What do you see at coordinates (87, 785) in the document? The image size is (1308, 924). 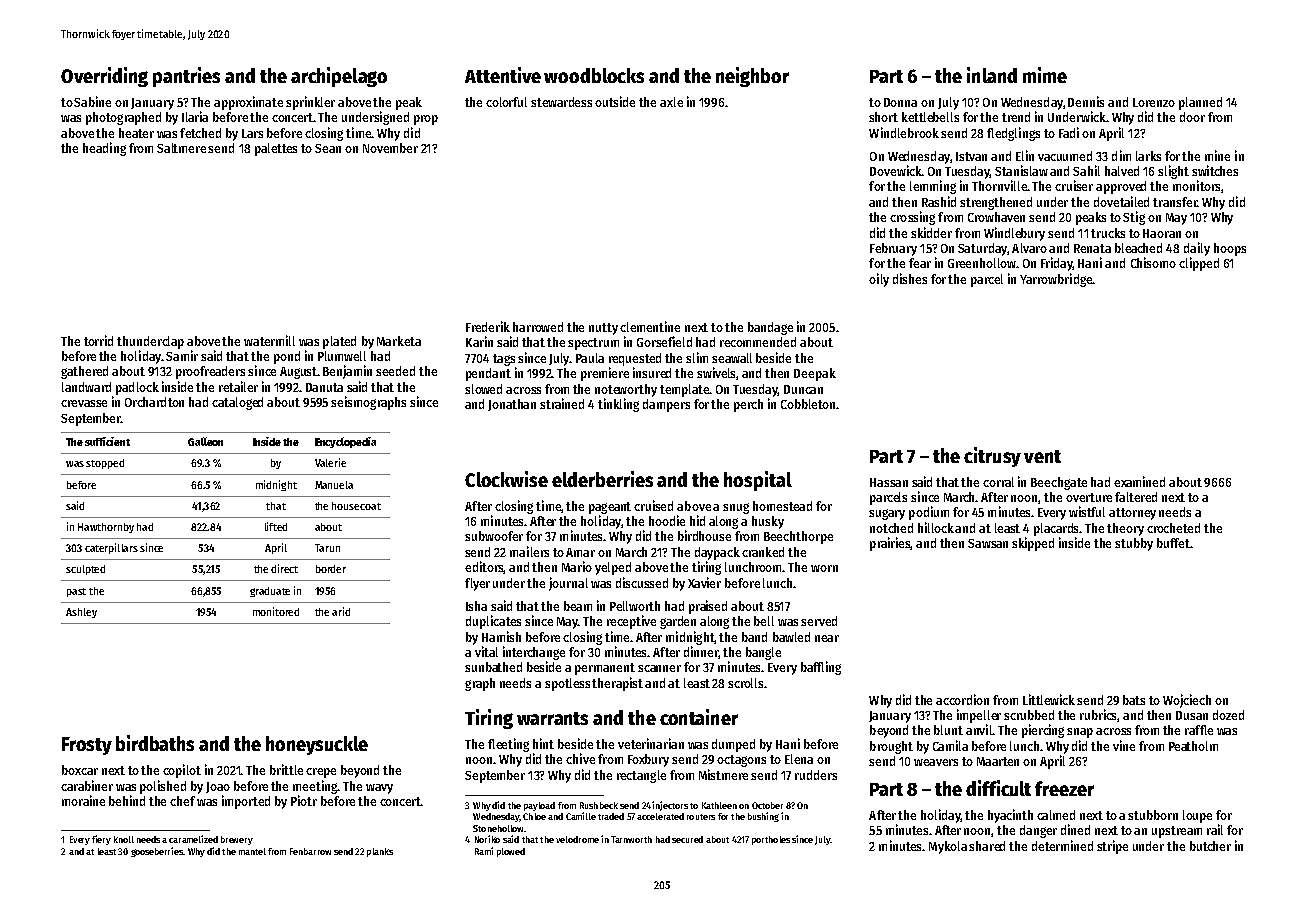 I see `carabiner` at bounding box center [87, 785].
